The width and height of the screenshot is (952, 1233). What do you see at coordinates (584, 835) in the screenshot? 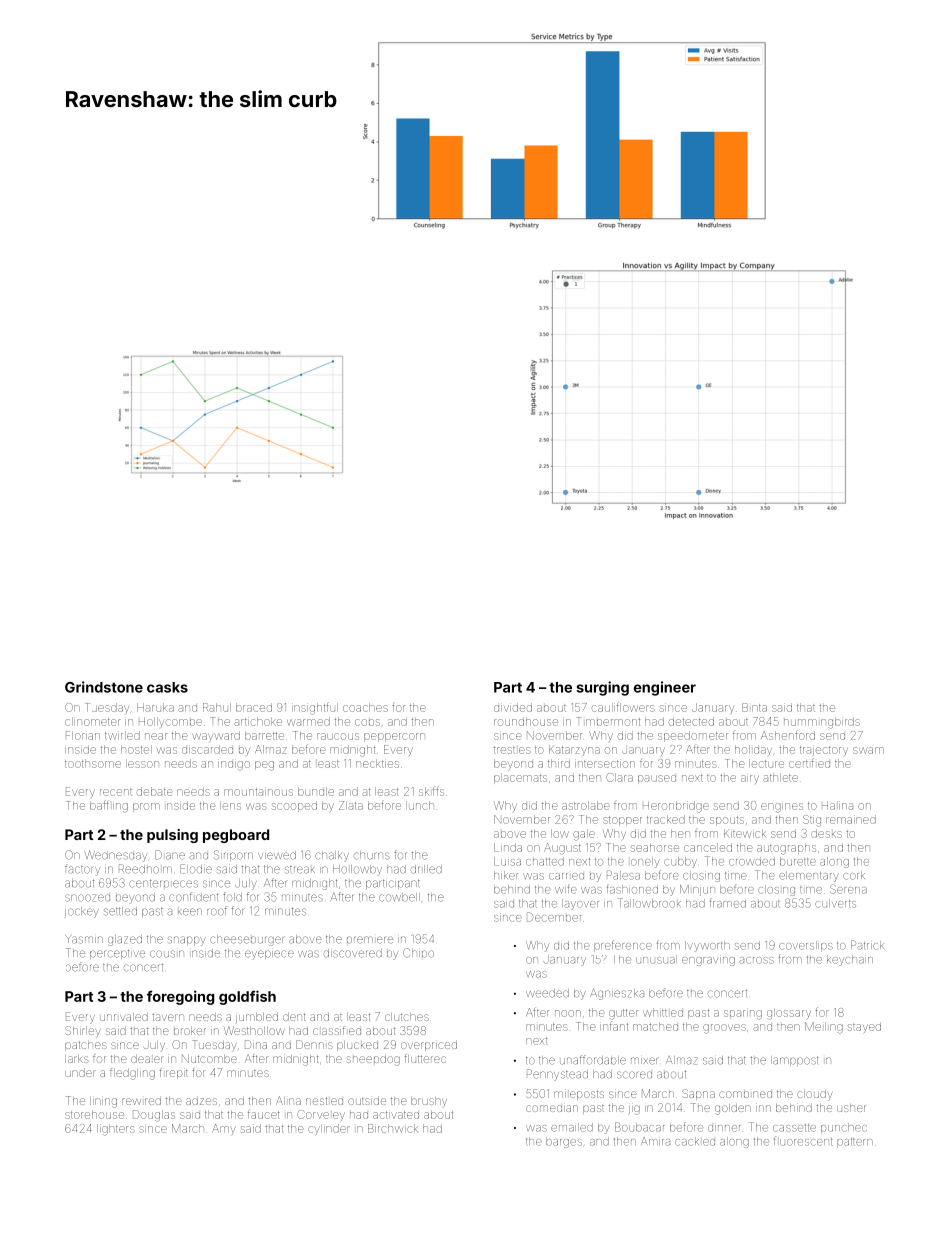
I see `gale` at bounding box center [584, 835].
